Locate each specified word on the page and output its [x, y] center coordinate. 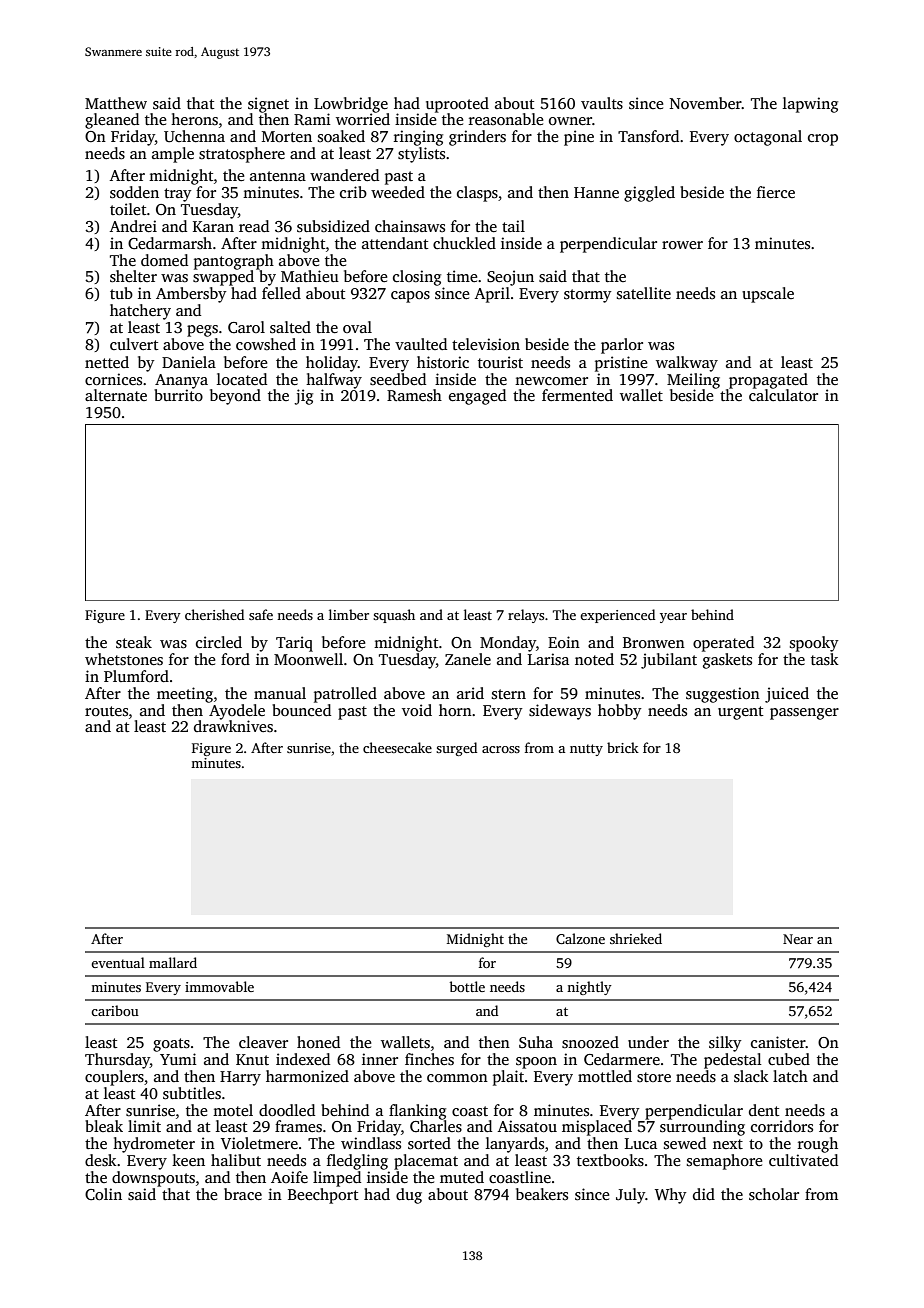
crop [823, 140]
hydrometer [154, 1145]
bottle [467, 986]
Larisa [548, 659]
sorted [429, 1143]
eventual [118, 962]
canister [778, 1042]
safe [261, 614]
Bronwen [654, 642]
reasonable [506, 119]
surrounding [702, 1128]
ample [173, 155]
